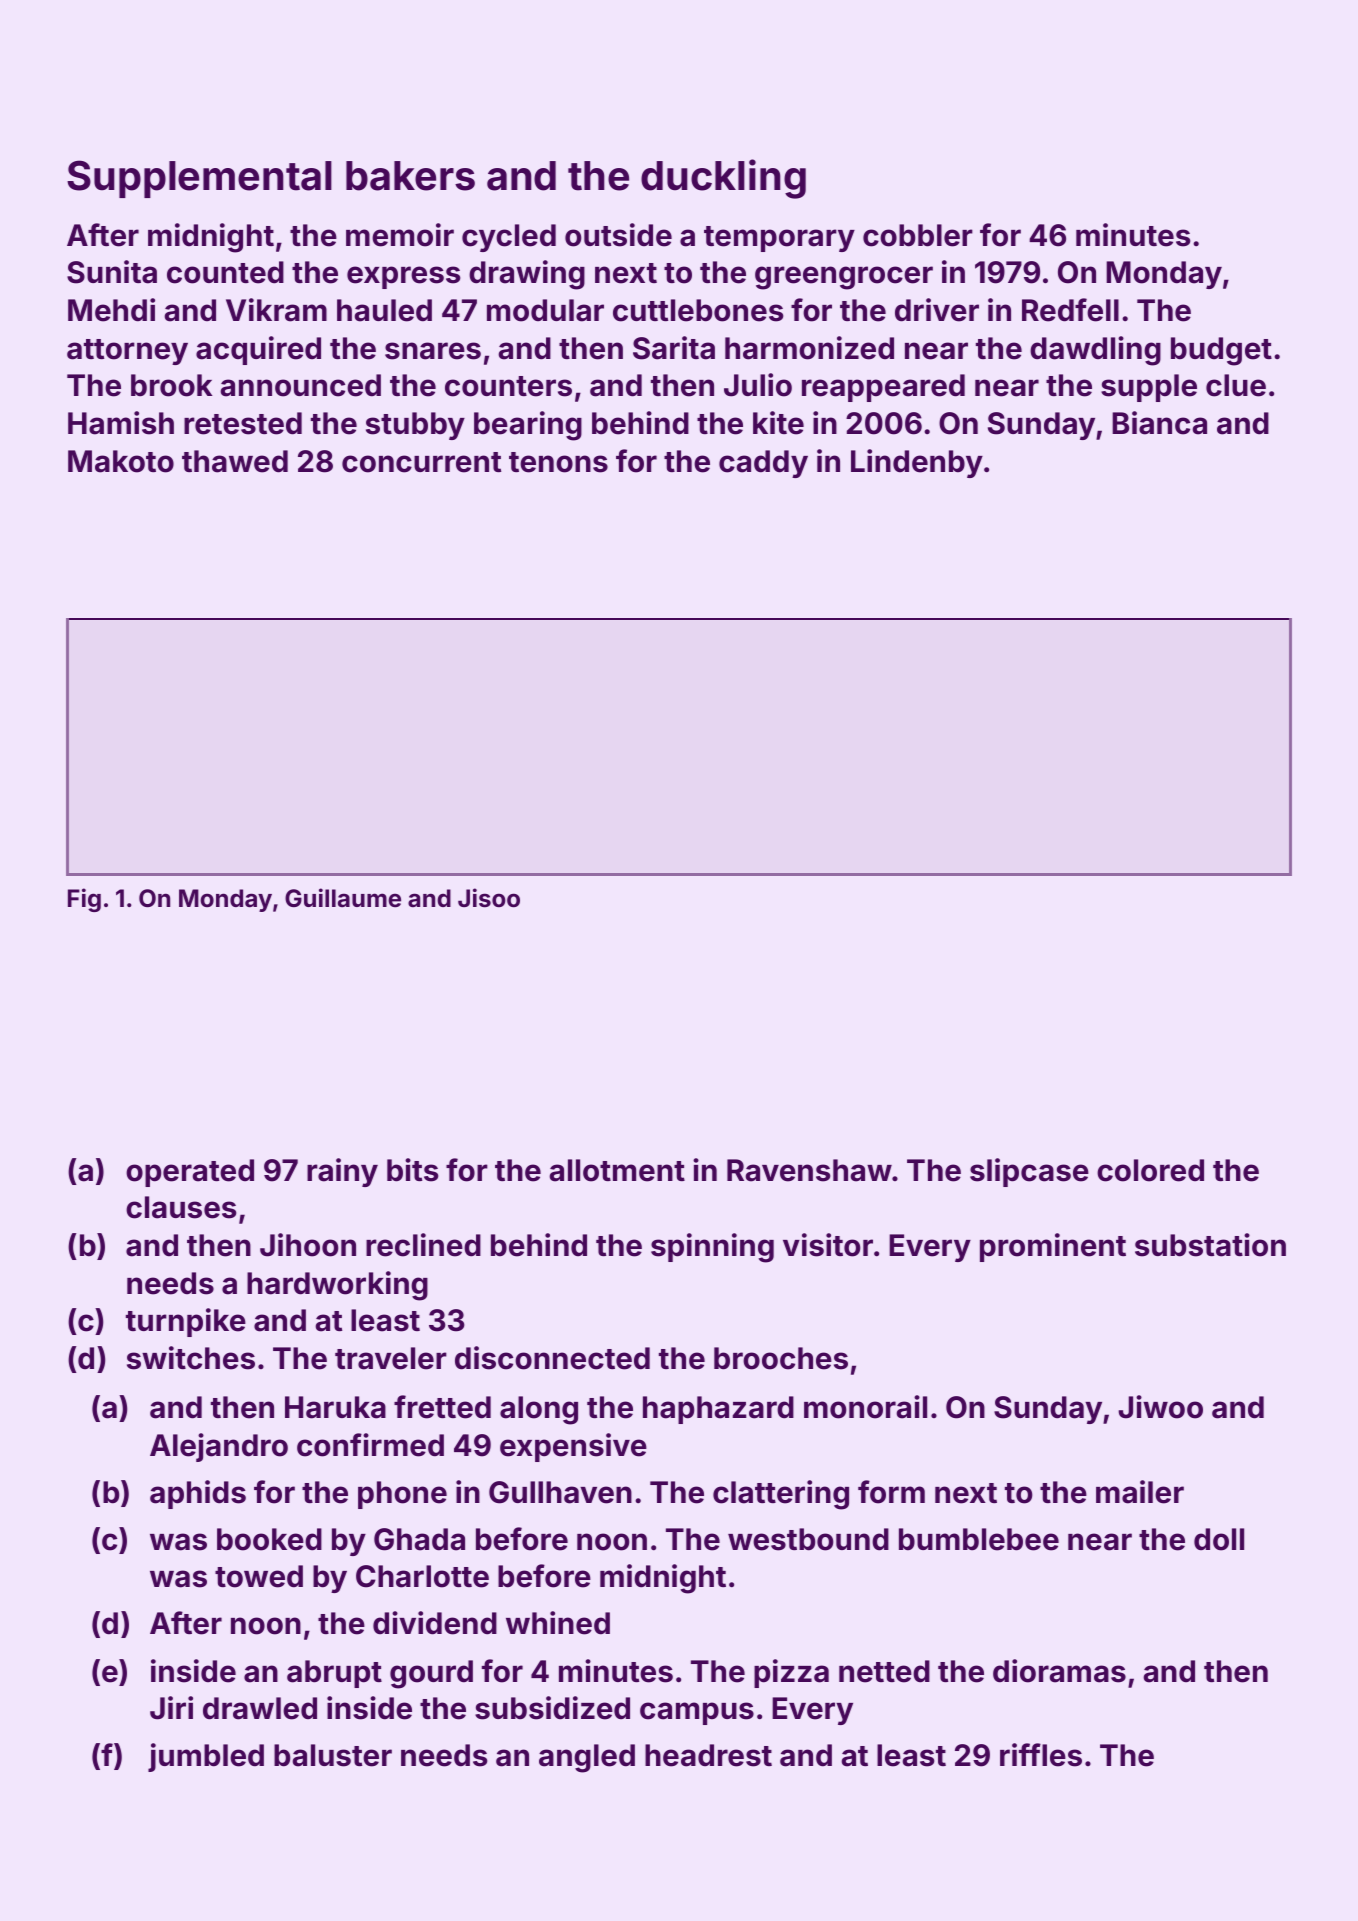  What do you see at coordinates (1159, 423) in the document?
I see `Bianca` at bounding box center [1159, 423].
